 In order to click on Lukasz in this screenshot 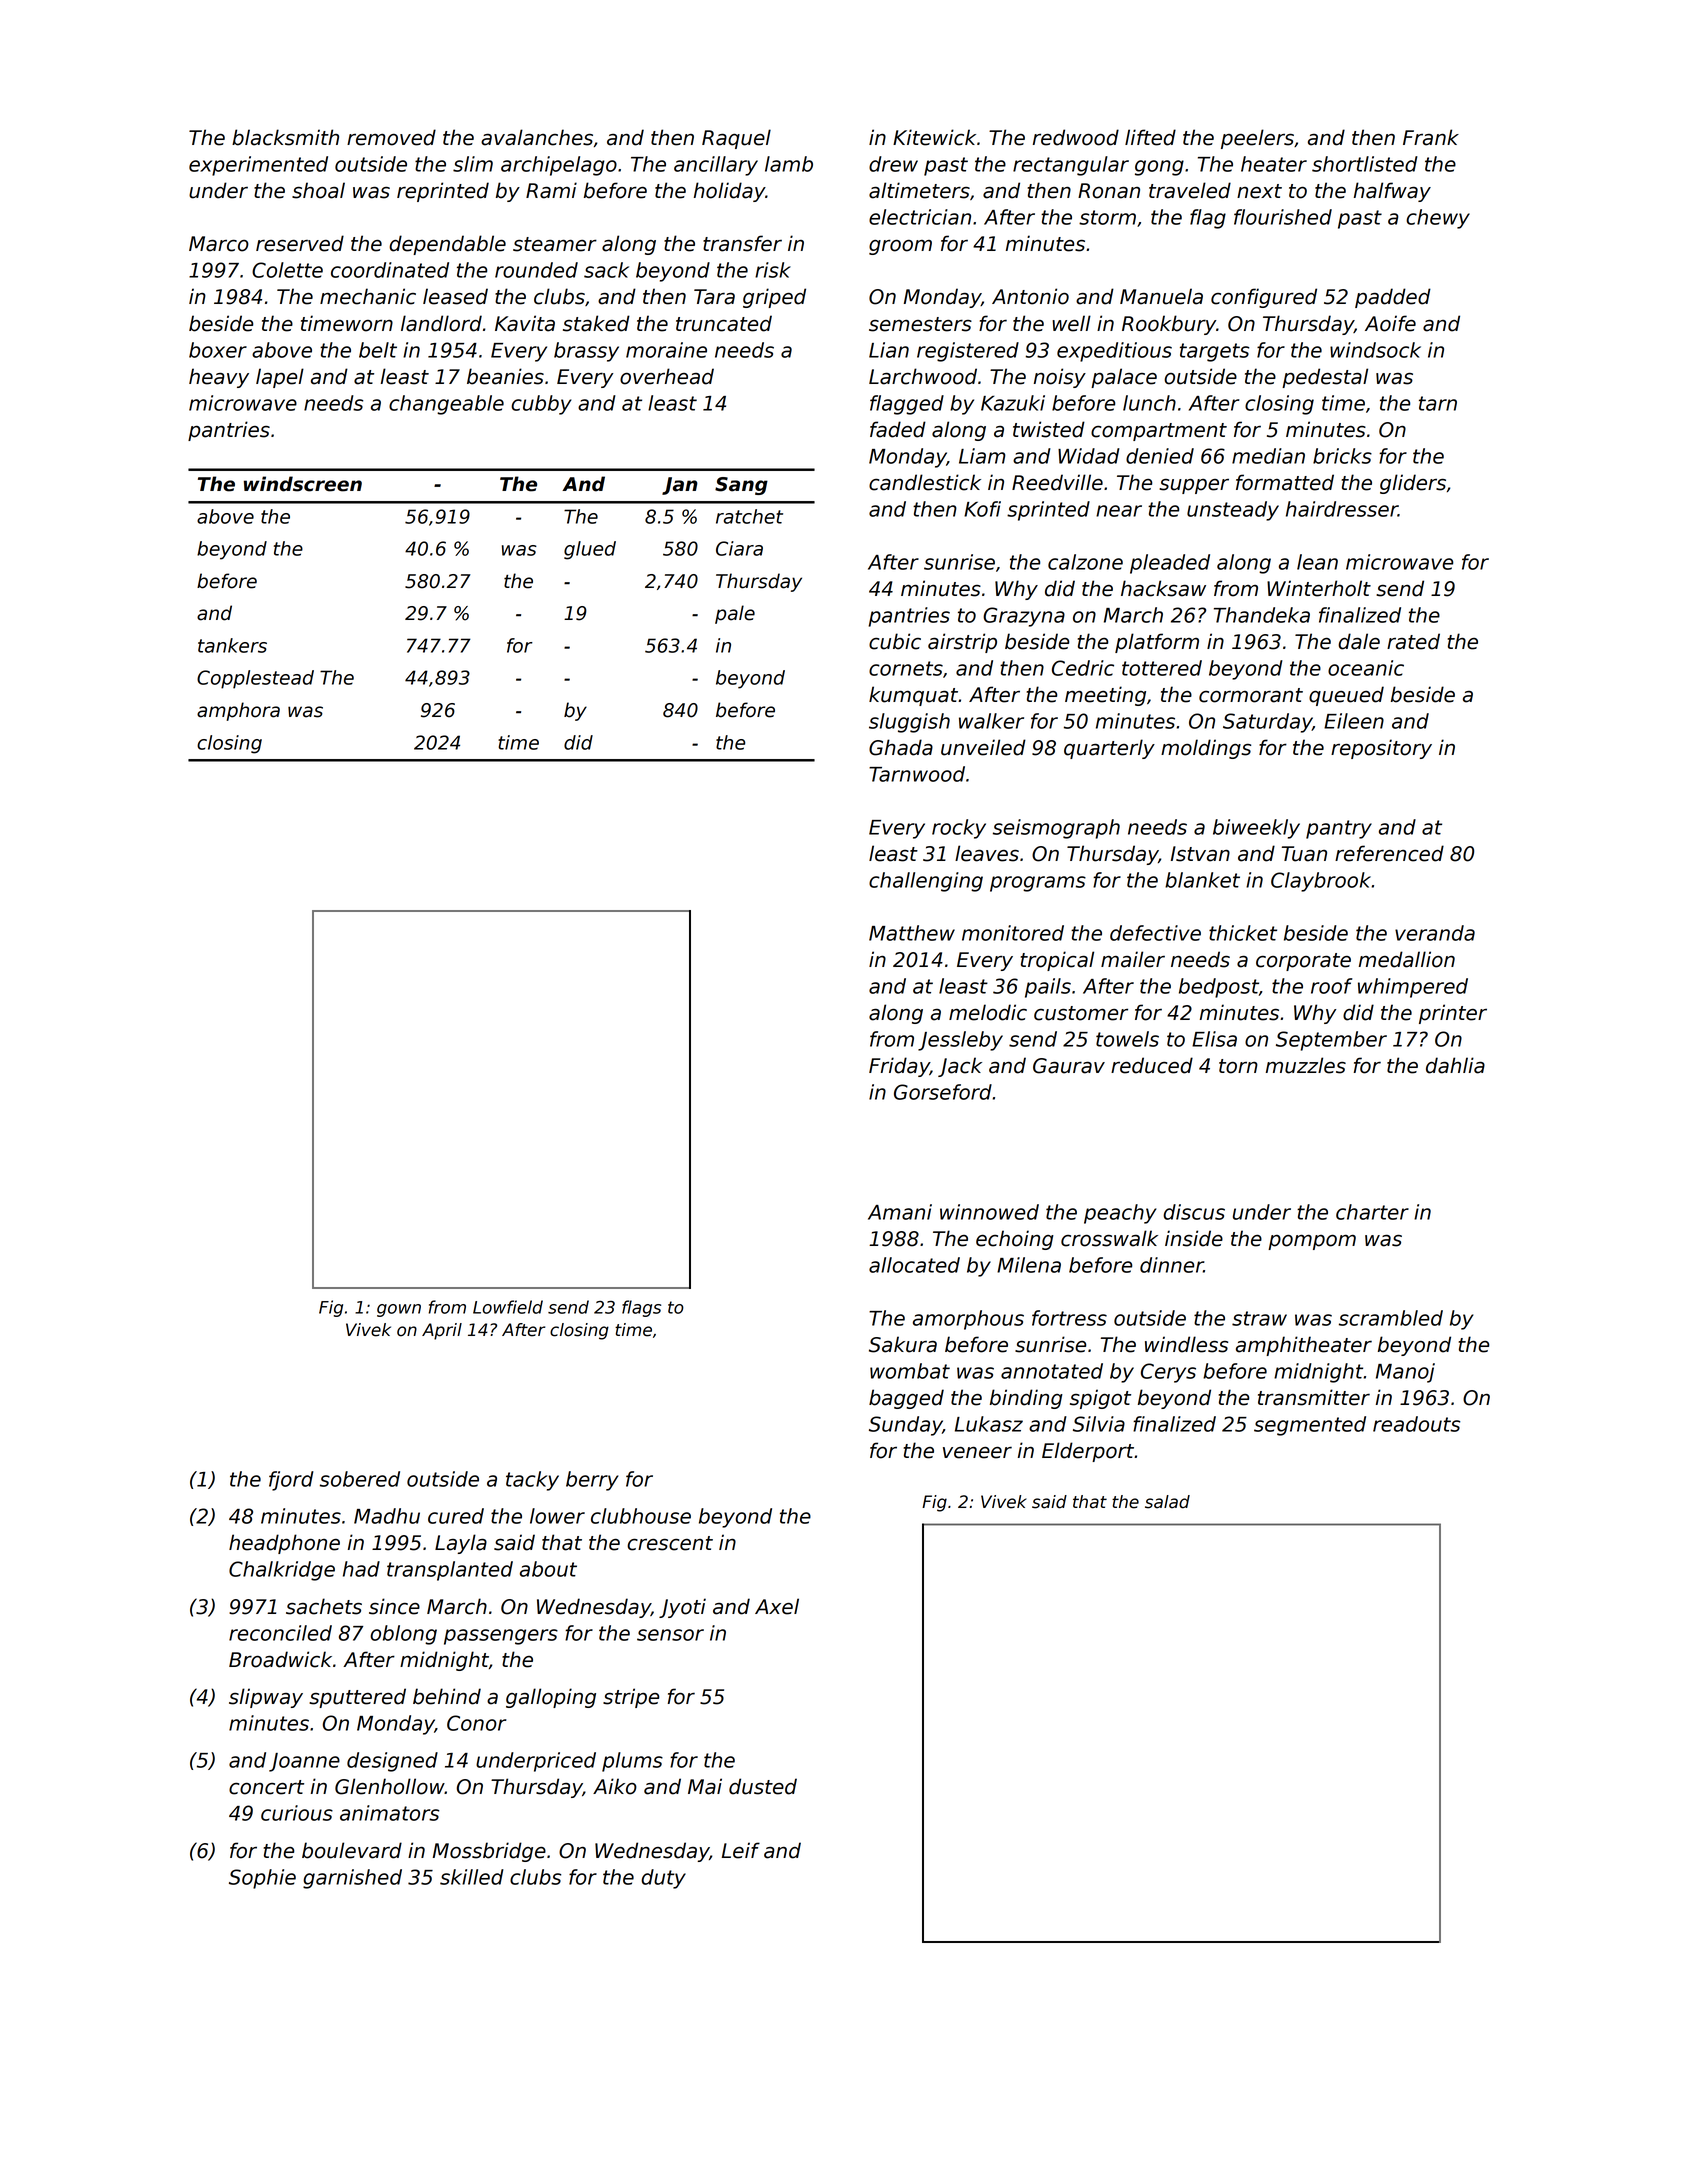, I will do `click(989, 1424)`.
